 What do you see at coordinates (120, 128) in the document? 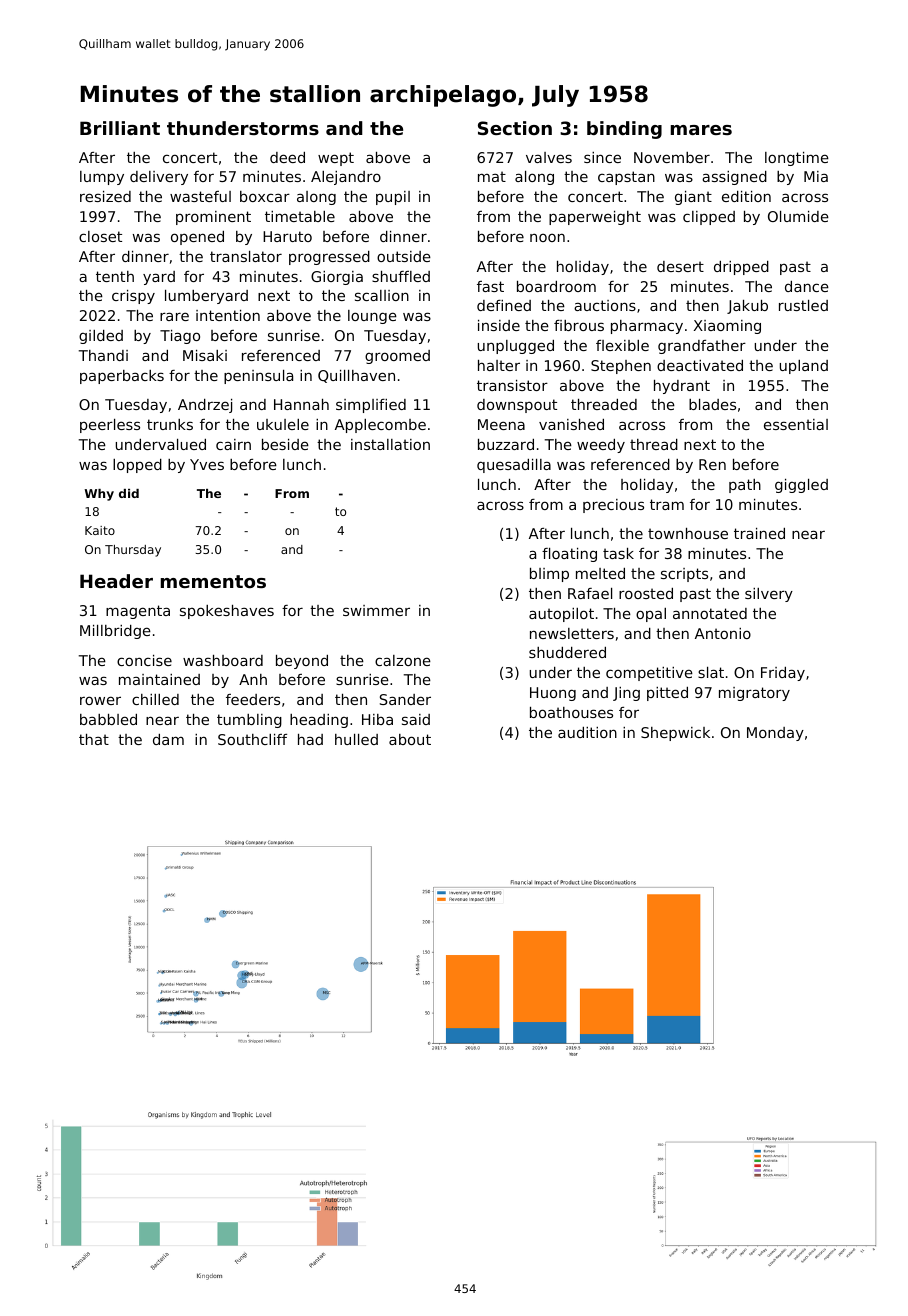
I see `Brilliant` at bounding box center [120, 128].
